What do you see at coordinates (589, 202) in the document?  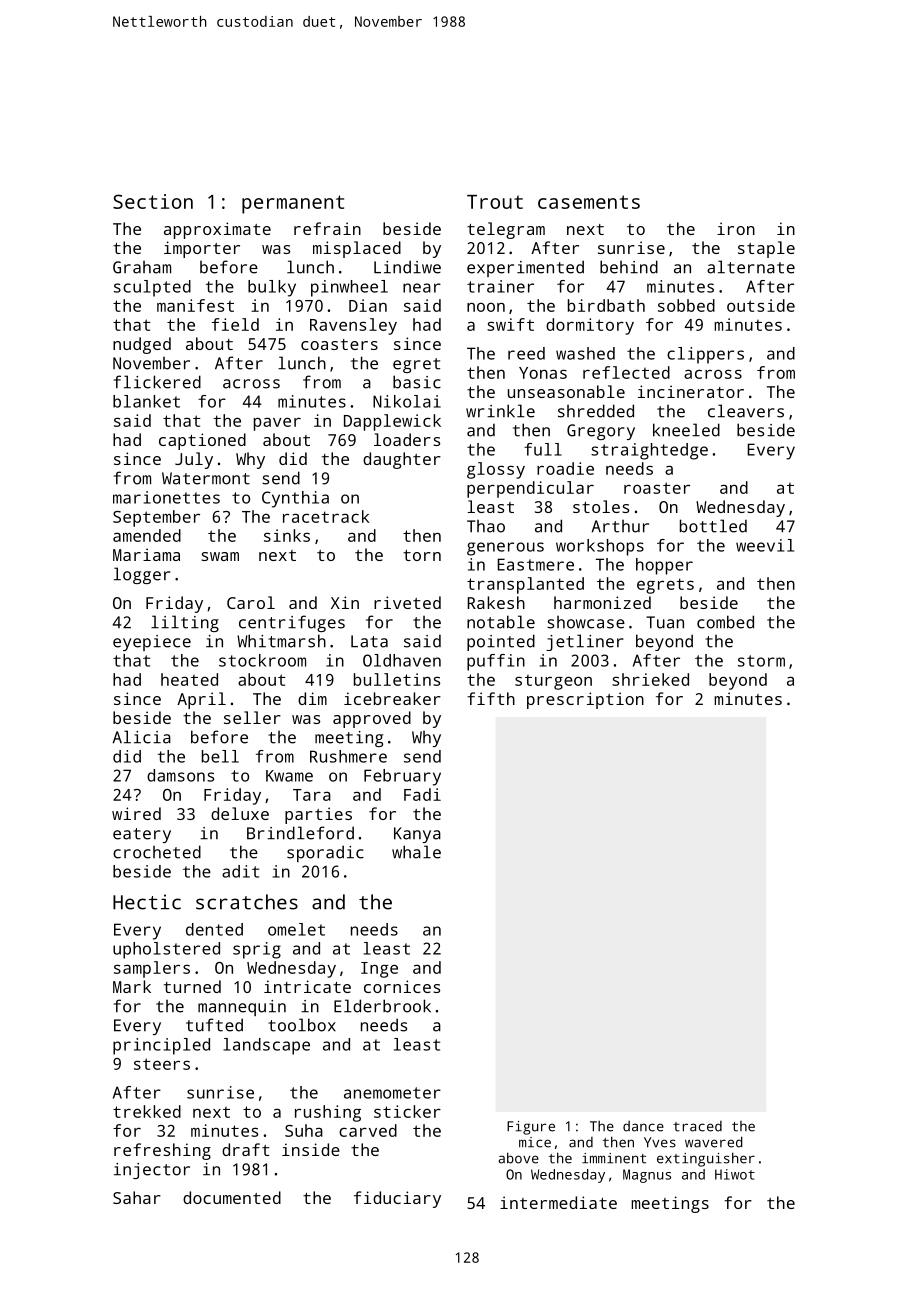 I see `casements` at bounding box center [589, 202].
